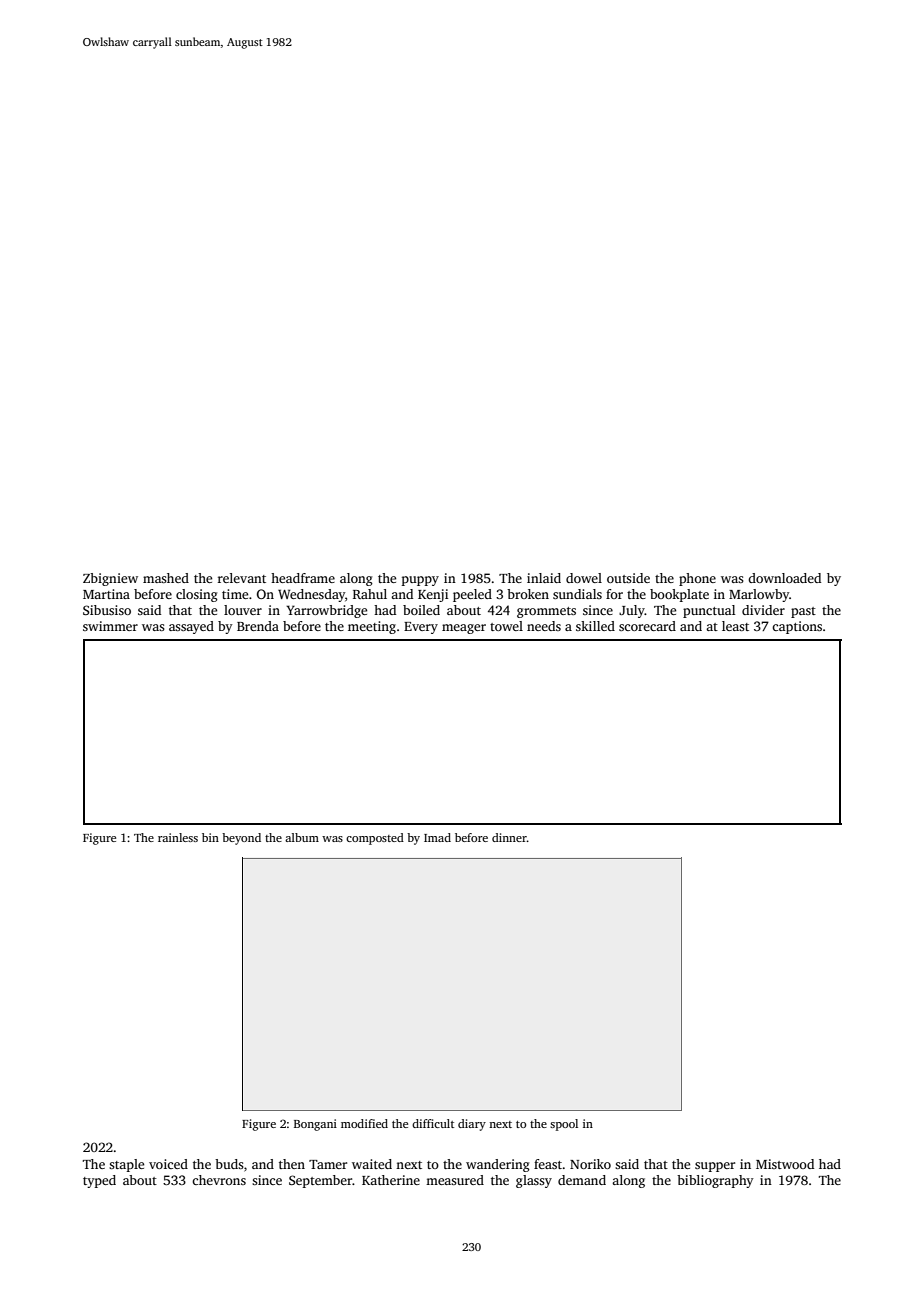  What do you see at coordinates (364, 1123) in the document?
I see `modified` at bounding box center [364, 1123].
